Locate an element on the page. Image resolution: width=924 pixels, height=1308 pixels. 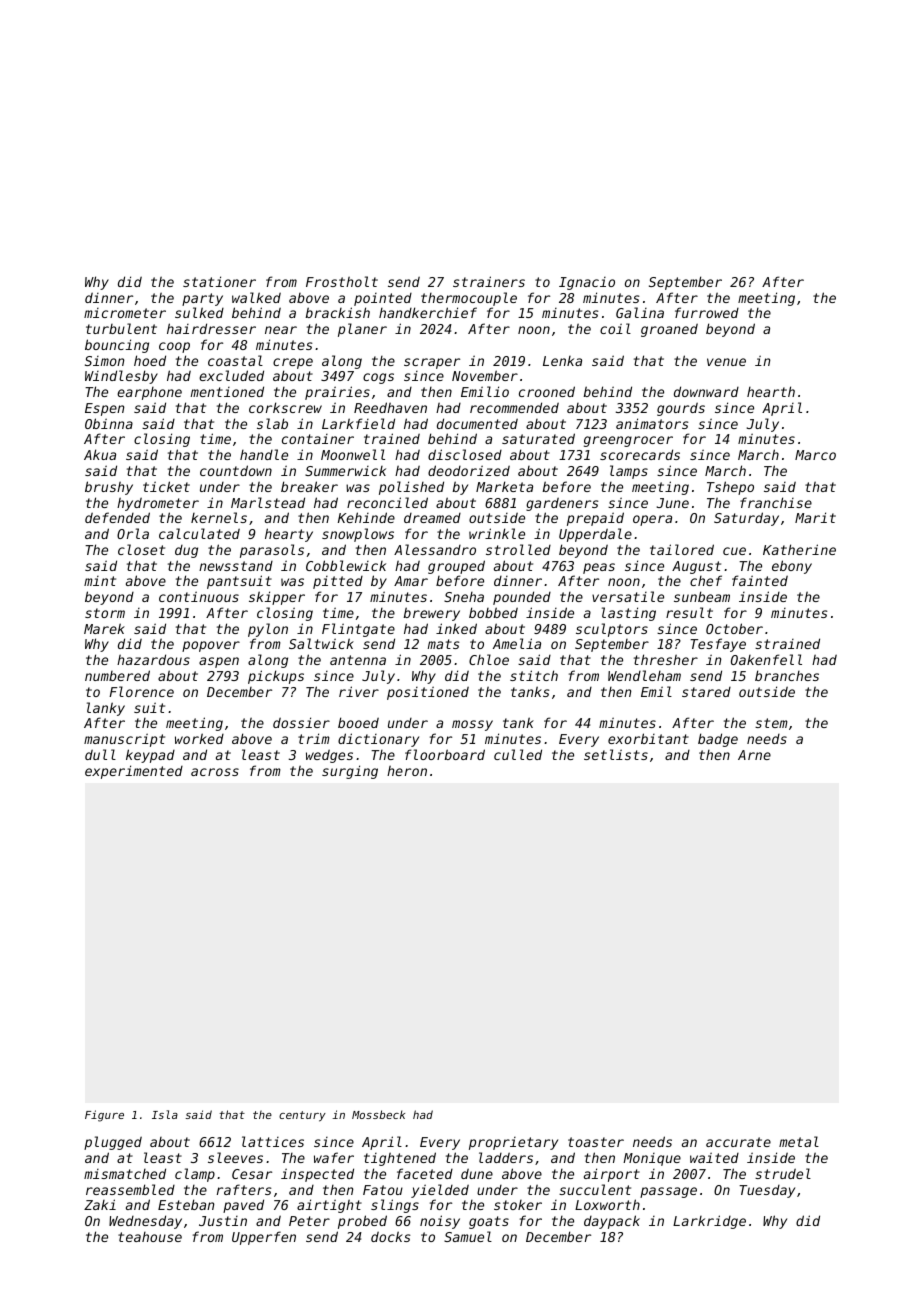
toaster is located at coordinates (596, 1142).
